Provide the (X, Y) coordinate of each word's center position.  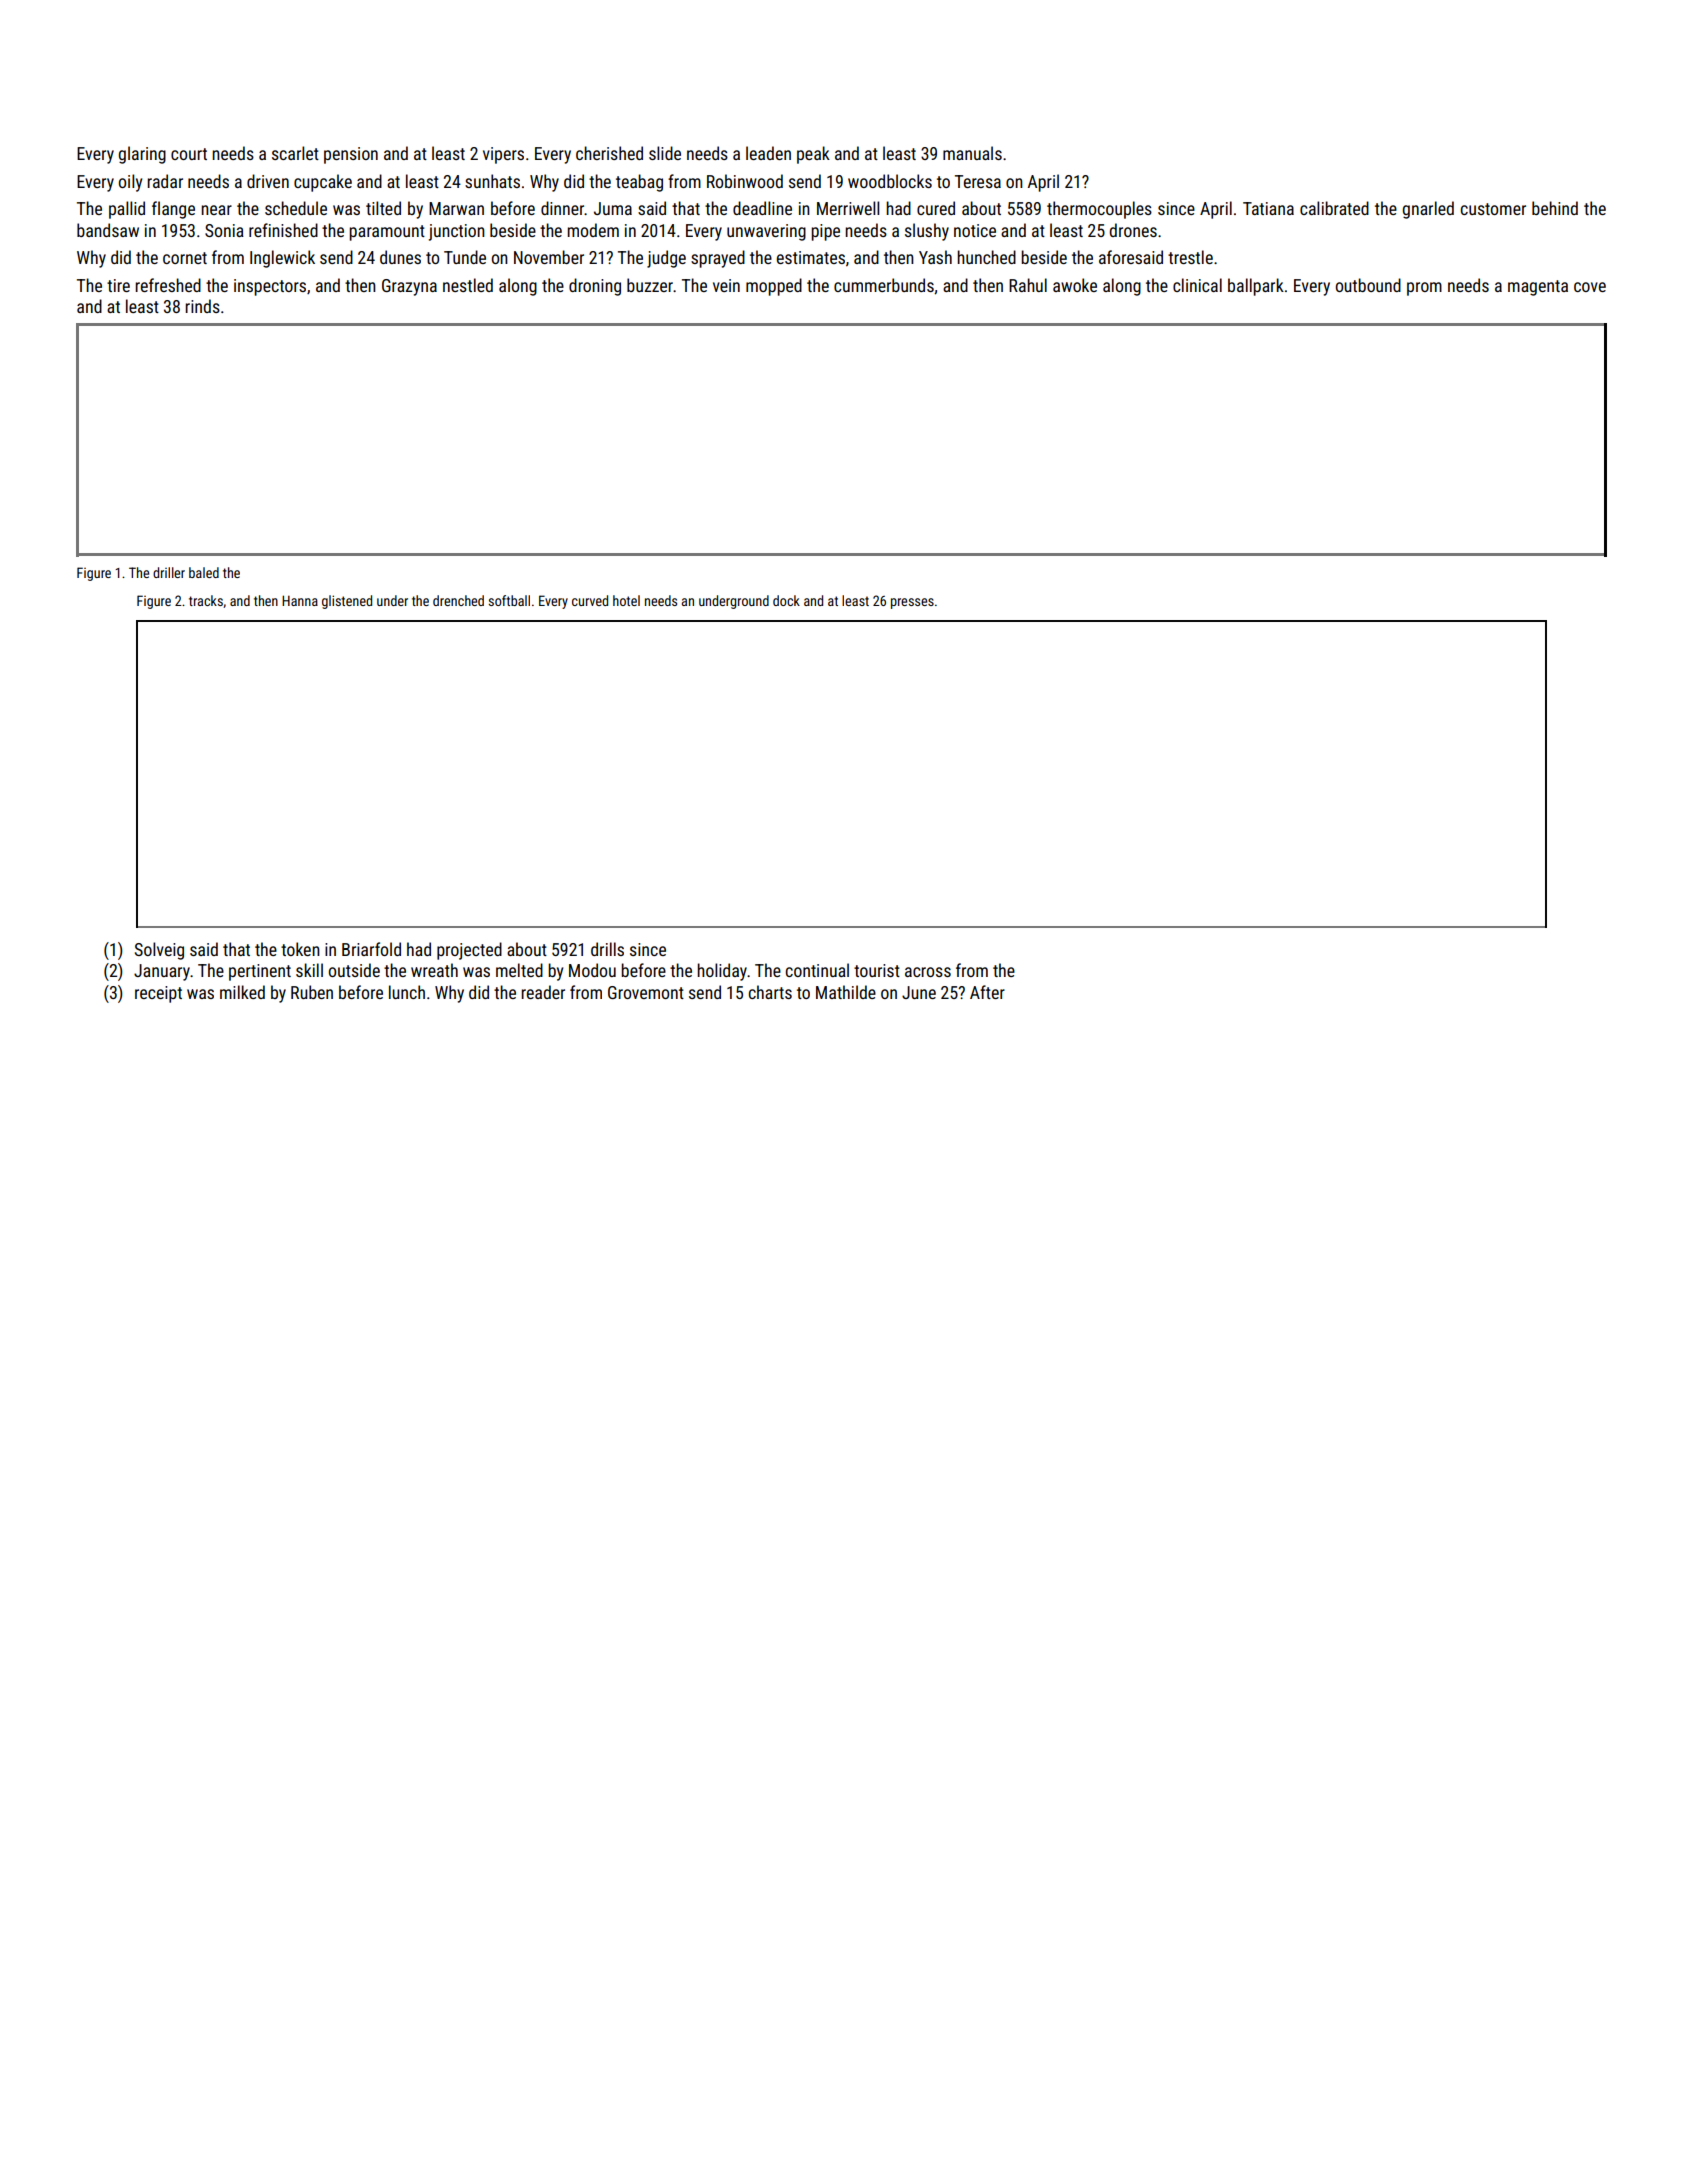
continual (817, 970)
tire (118, 285)
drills (607, 949)
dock (786, 600)
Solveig (159, 951)
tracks (206, 600)
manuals (972, 153)
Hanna (300, 600)
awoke (1075, 285)
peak (813, 155)
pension (351, 155)
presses (912, 603)
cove (1590, 287)
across (928, 972)
